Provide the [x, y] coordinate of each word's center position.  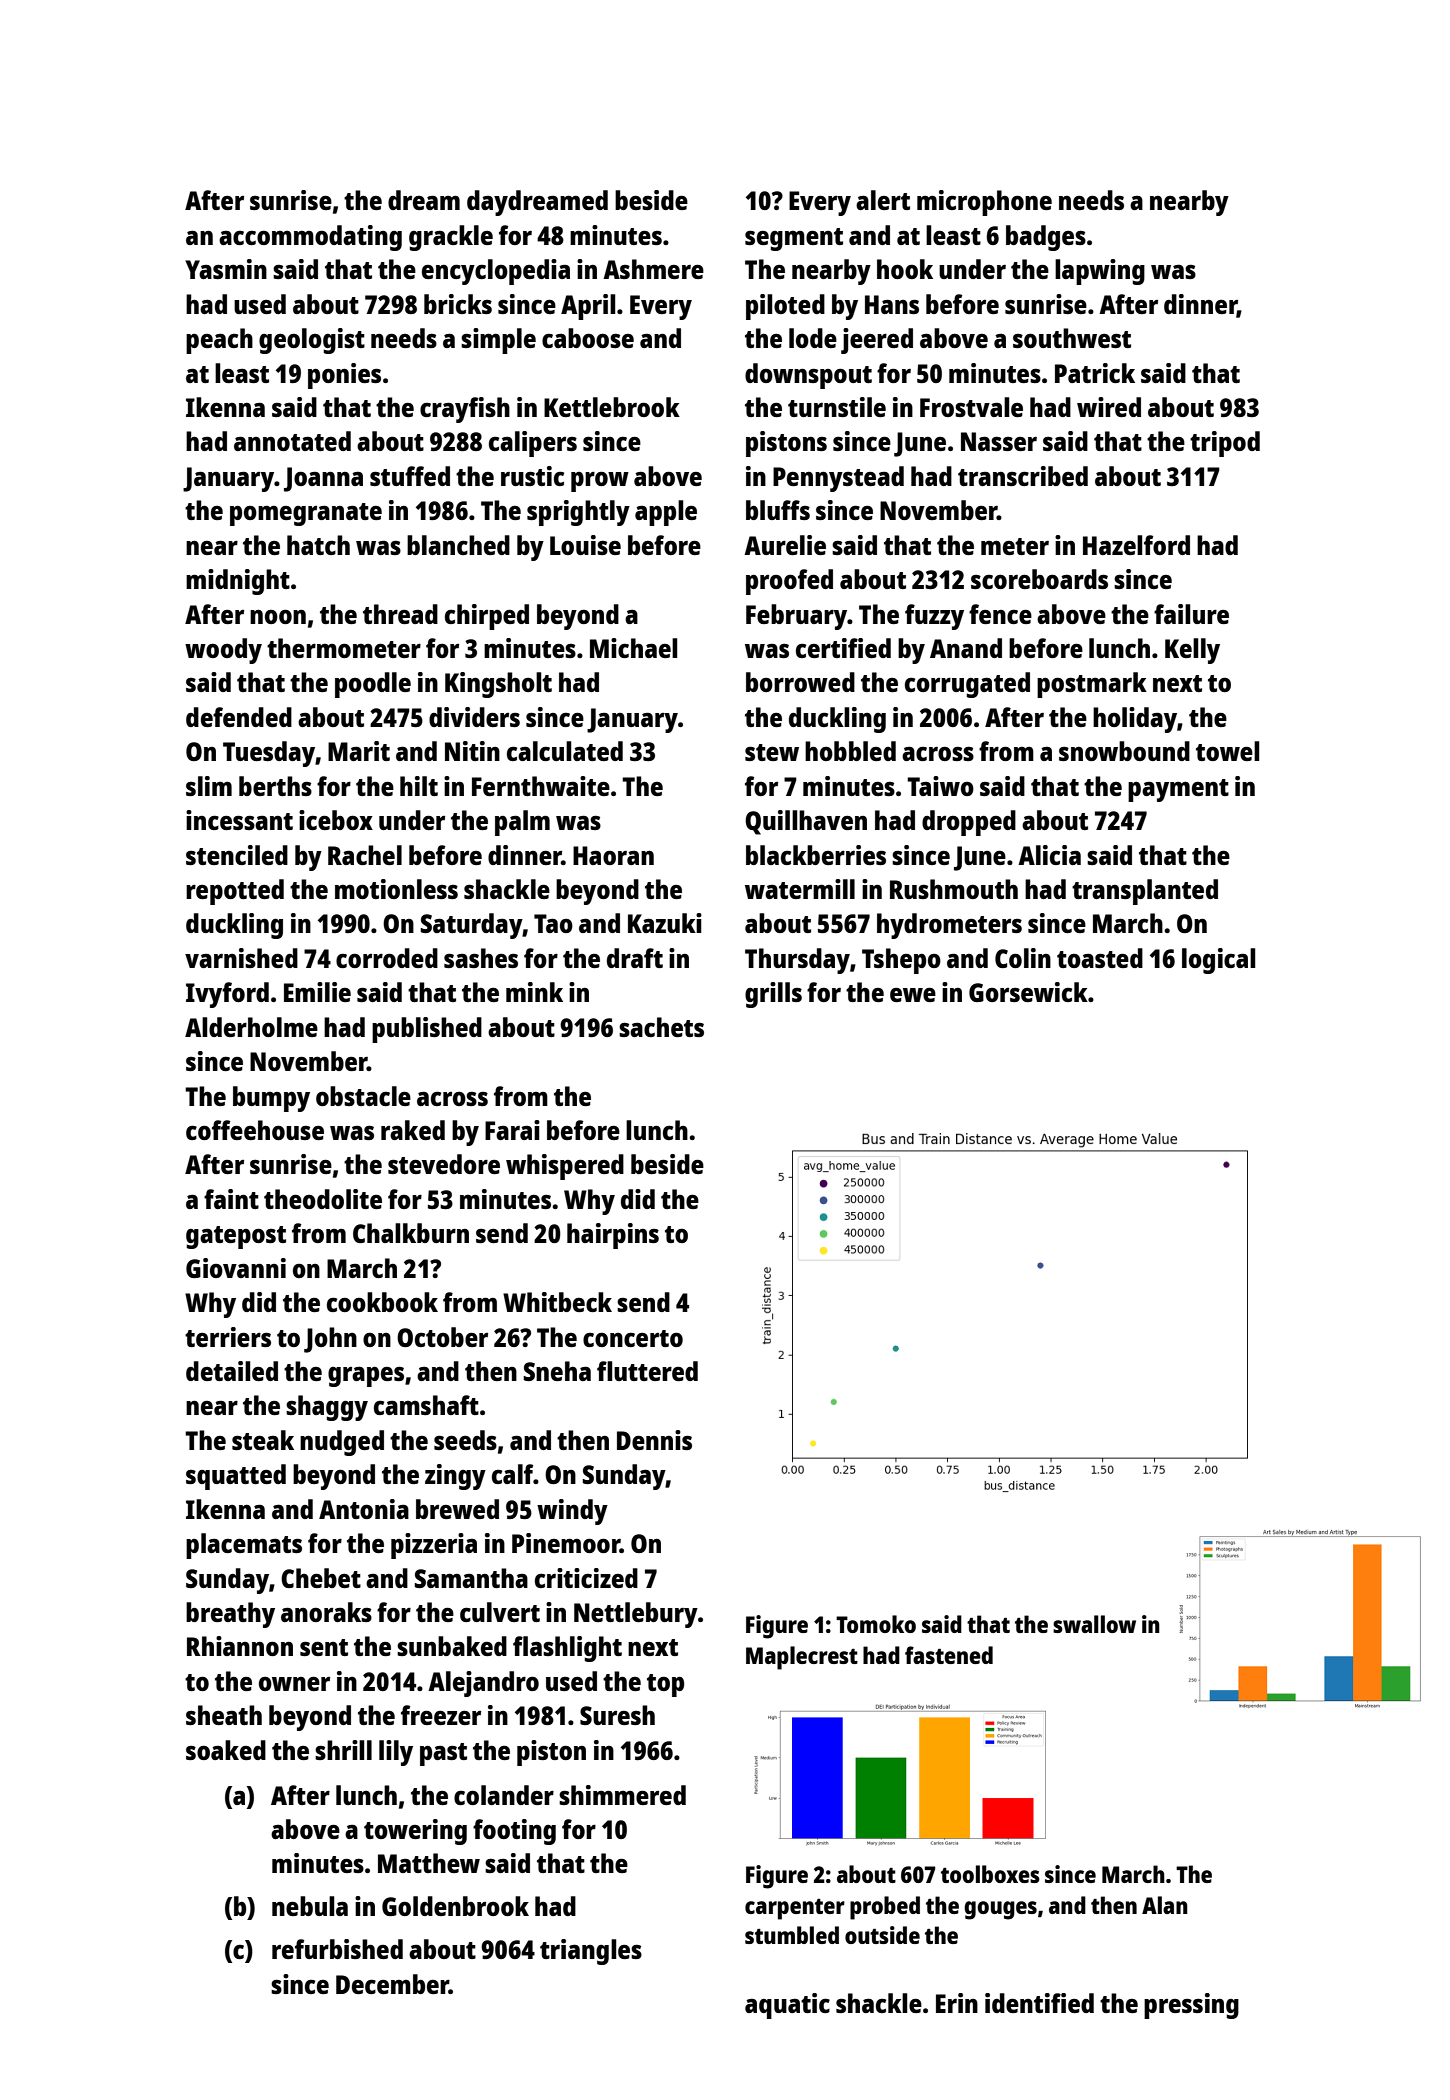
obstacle [363, 1096]
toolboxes [990, 1874]
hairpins [613, 1236]
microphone [984, 203]
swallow [1094, 1624]
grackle [451, 238]
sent [324, 1647]
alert [883, 200]
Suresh [617, 1715]
